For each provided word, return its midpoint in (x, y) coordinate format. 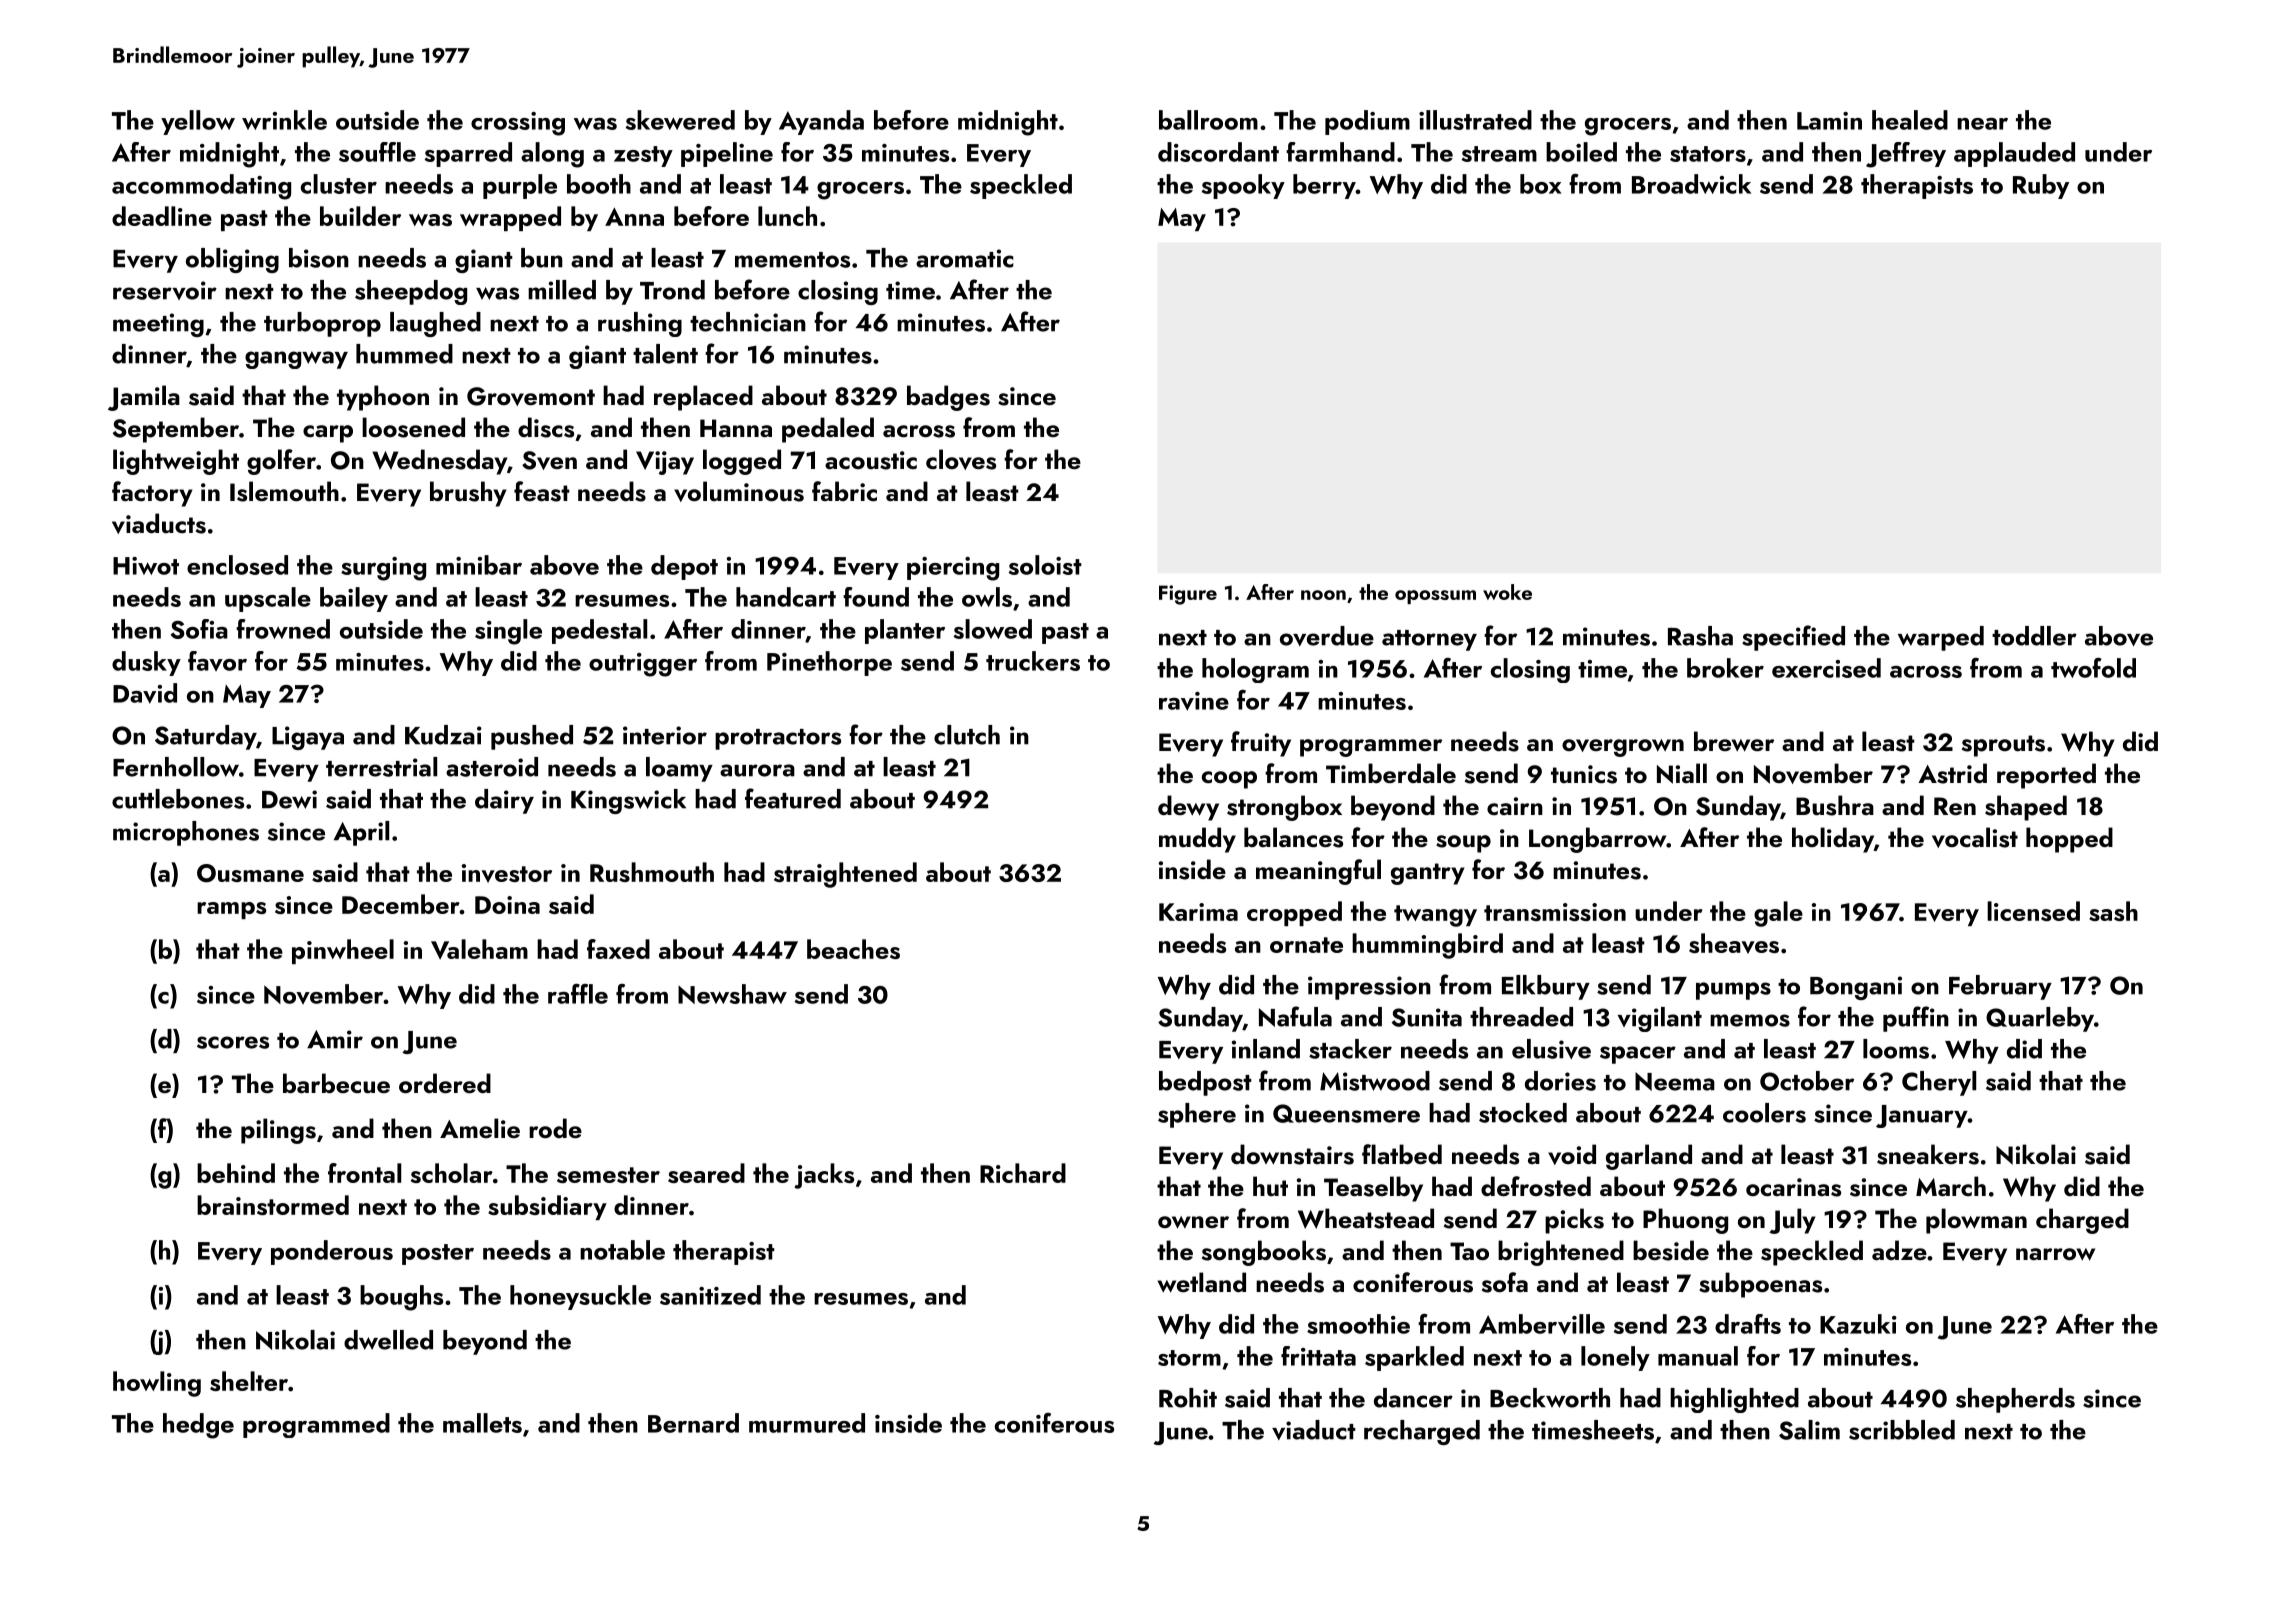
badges (948, 398)
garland (1649, 1157)
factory (152, 494)
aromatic (965, 258)
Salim (1809, 1430)
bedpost (1205, 1083)
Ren (1955, 806)
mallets (482, 1423)
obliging (232, 260)
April (361, 833)
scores (233, 1042)
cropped (1294, 913)
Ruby (2041, 186)
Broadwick (1691, 184)
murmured (807, 1423)
